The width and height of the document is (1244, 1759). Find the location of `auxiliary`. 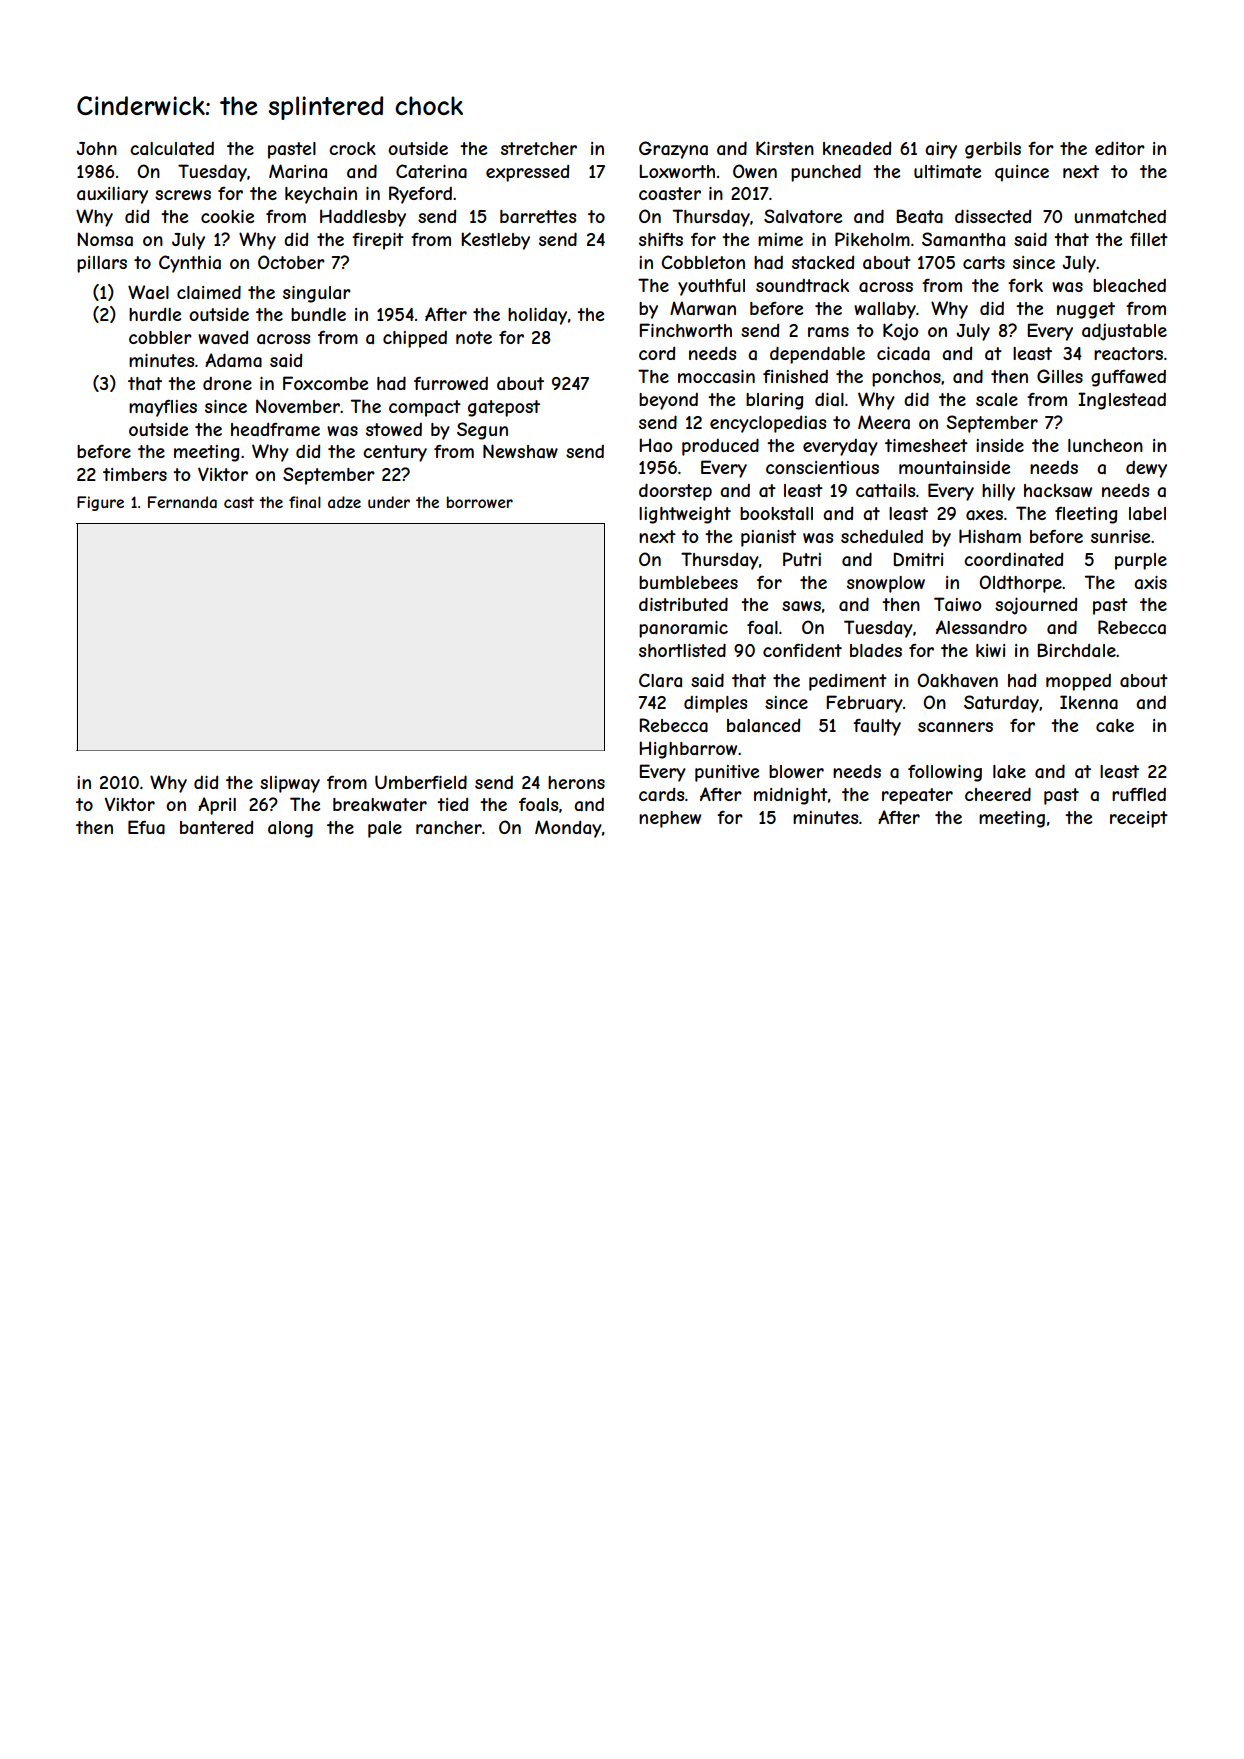

auxiliary is located at coordinates (112, 195).
